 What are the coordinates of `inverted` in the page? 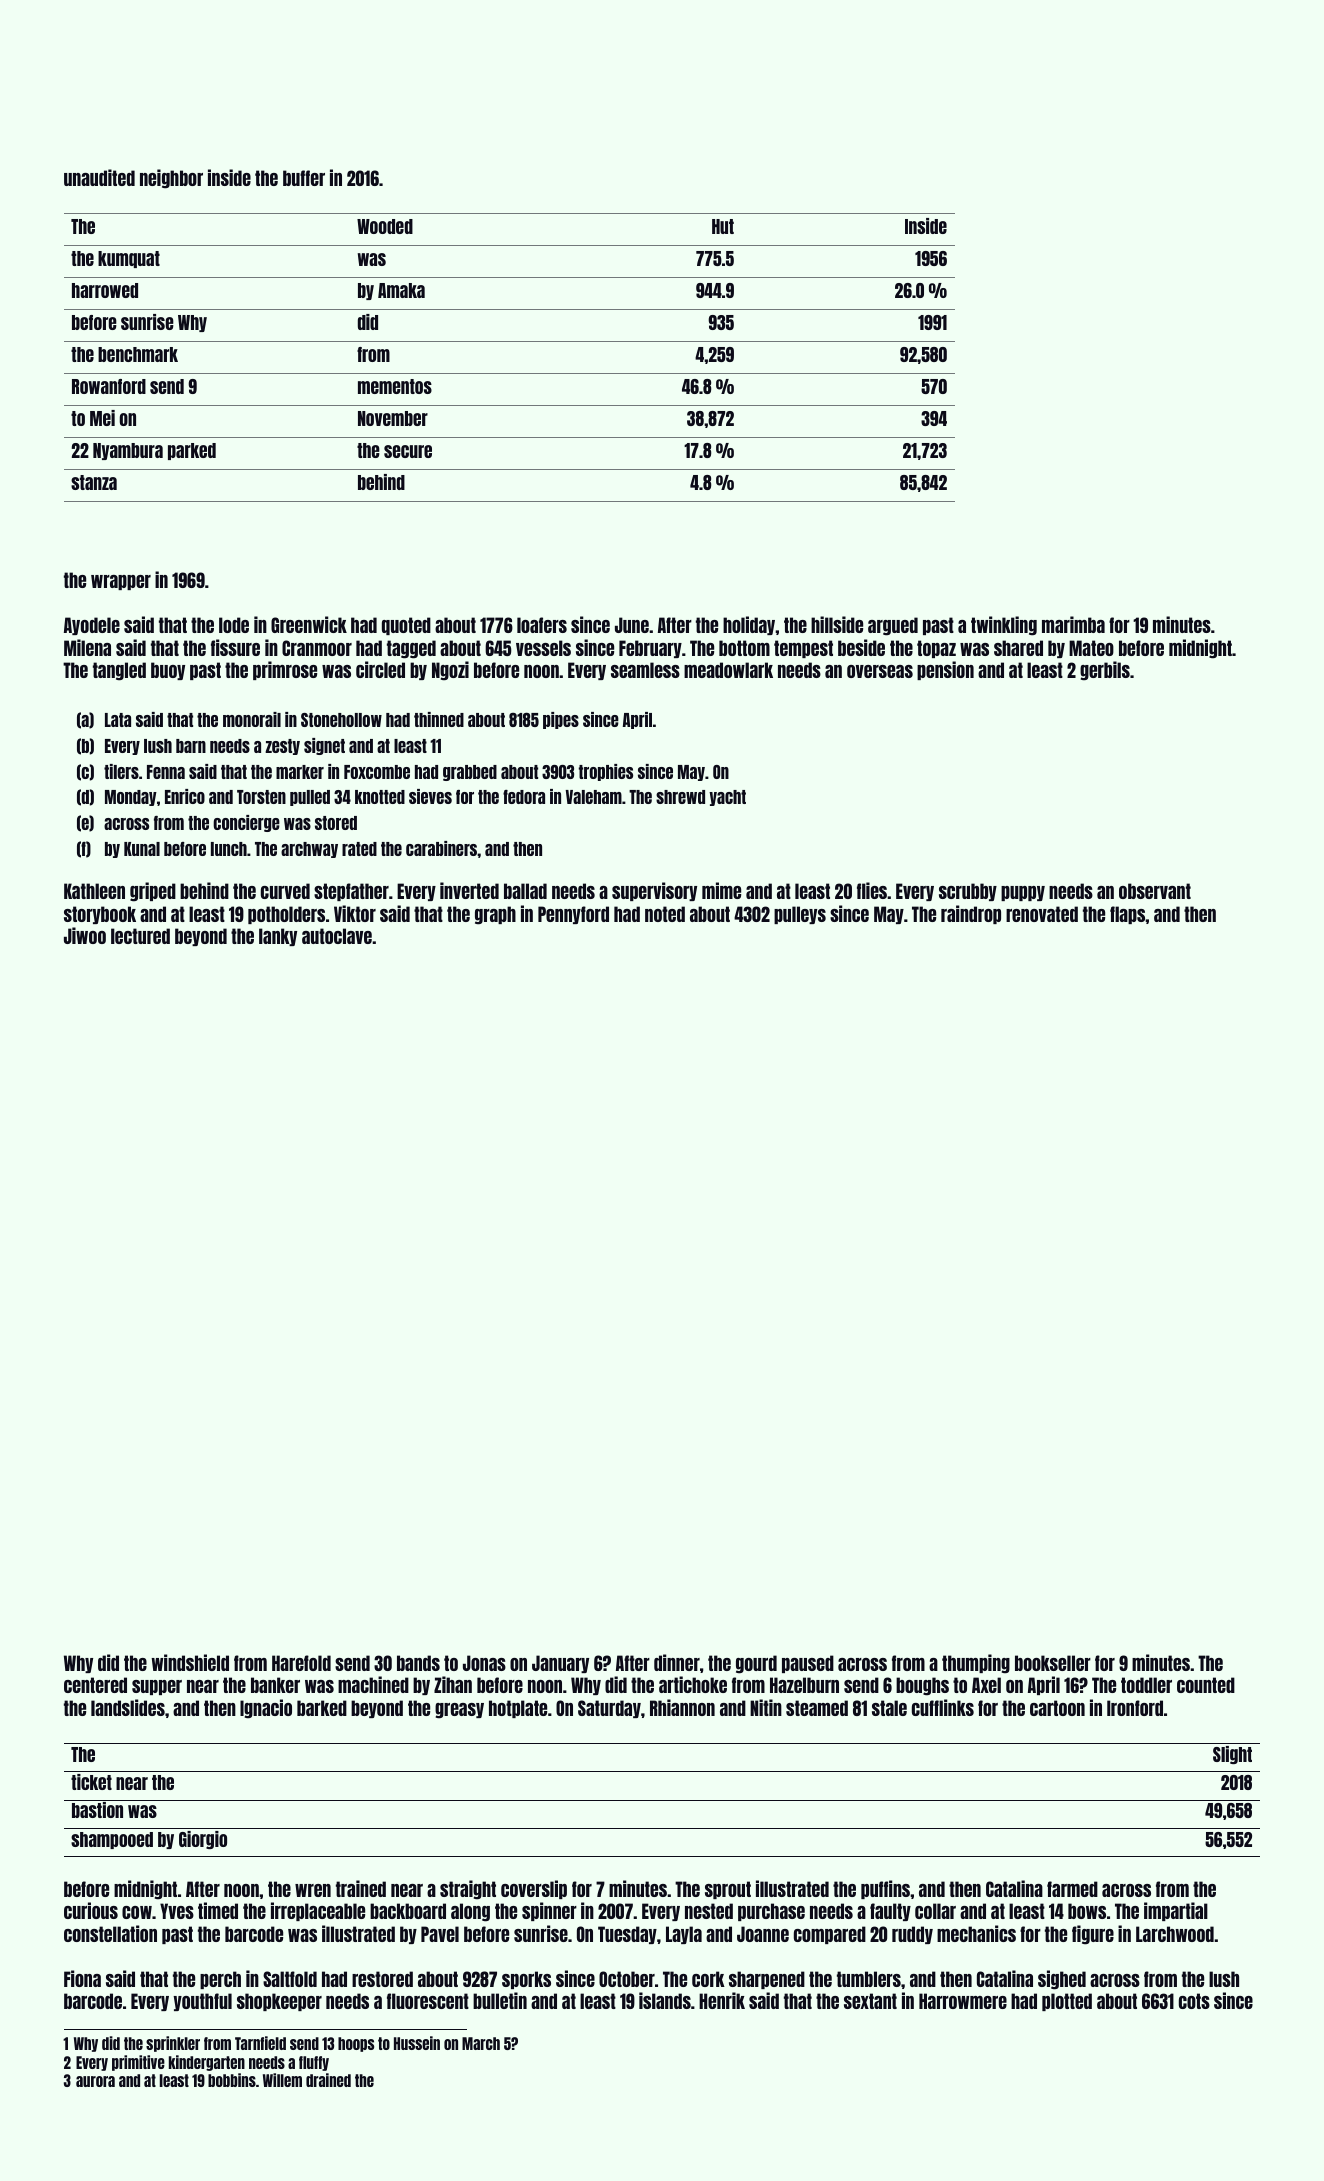 It's located at (469, 890).
